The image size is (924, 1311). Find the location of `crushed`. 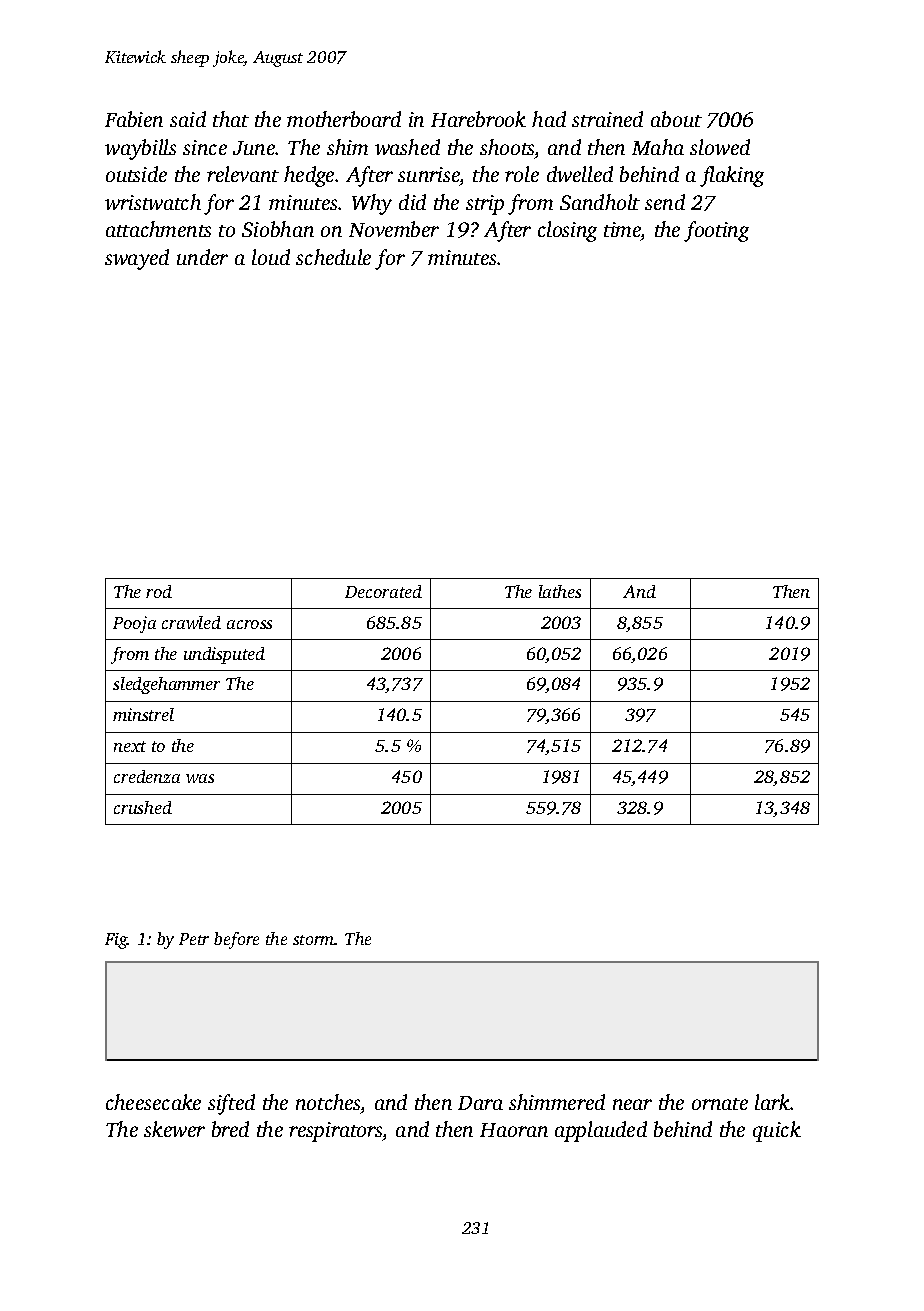

crushed is located at coordinates (143, 807).
